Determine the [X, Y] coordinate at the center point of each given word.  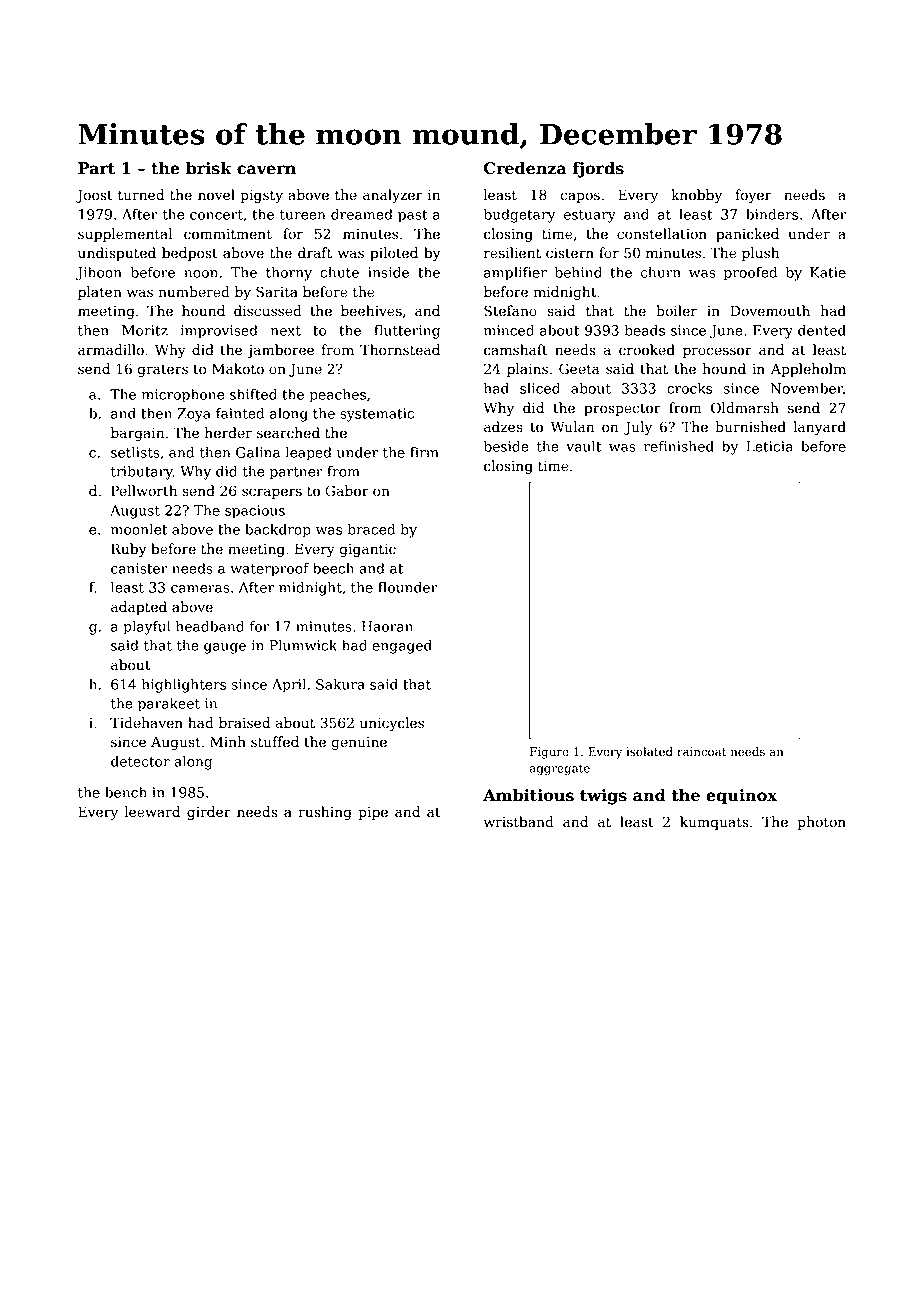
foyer [753, 196]
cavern [266, 170]
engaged [402, 646]
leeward [152, 812]
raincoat [701, 752]
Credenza [525, 168]
